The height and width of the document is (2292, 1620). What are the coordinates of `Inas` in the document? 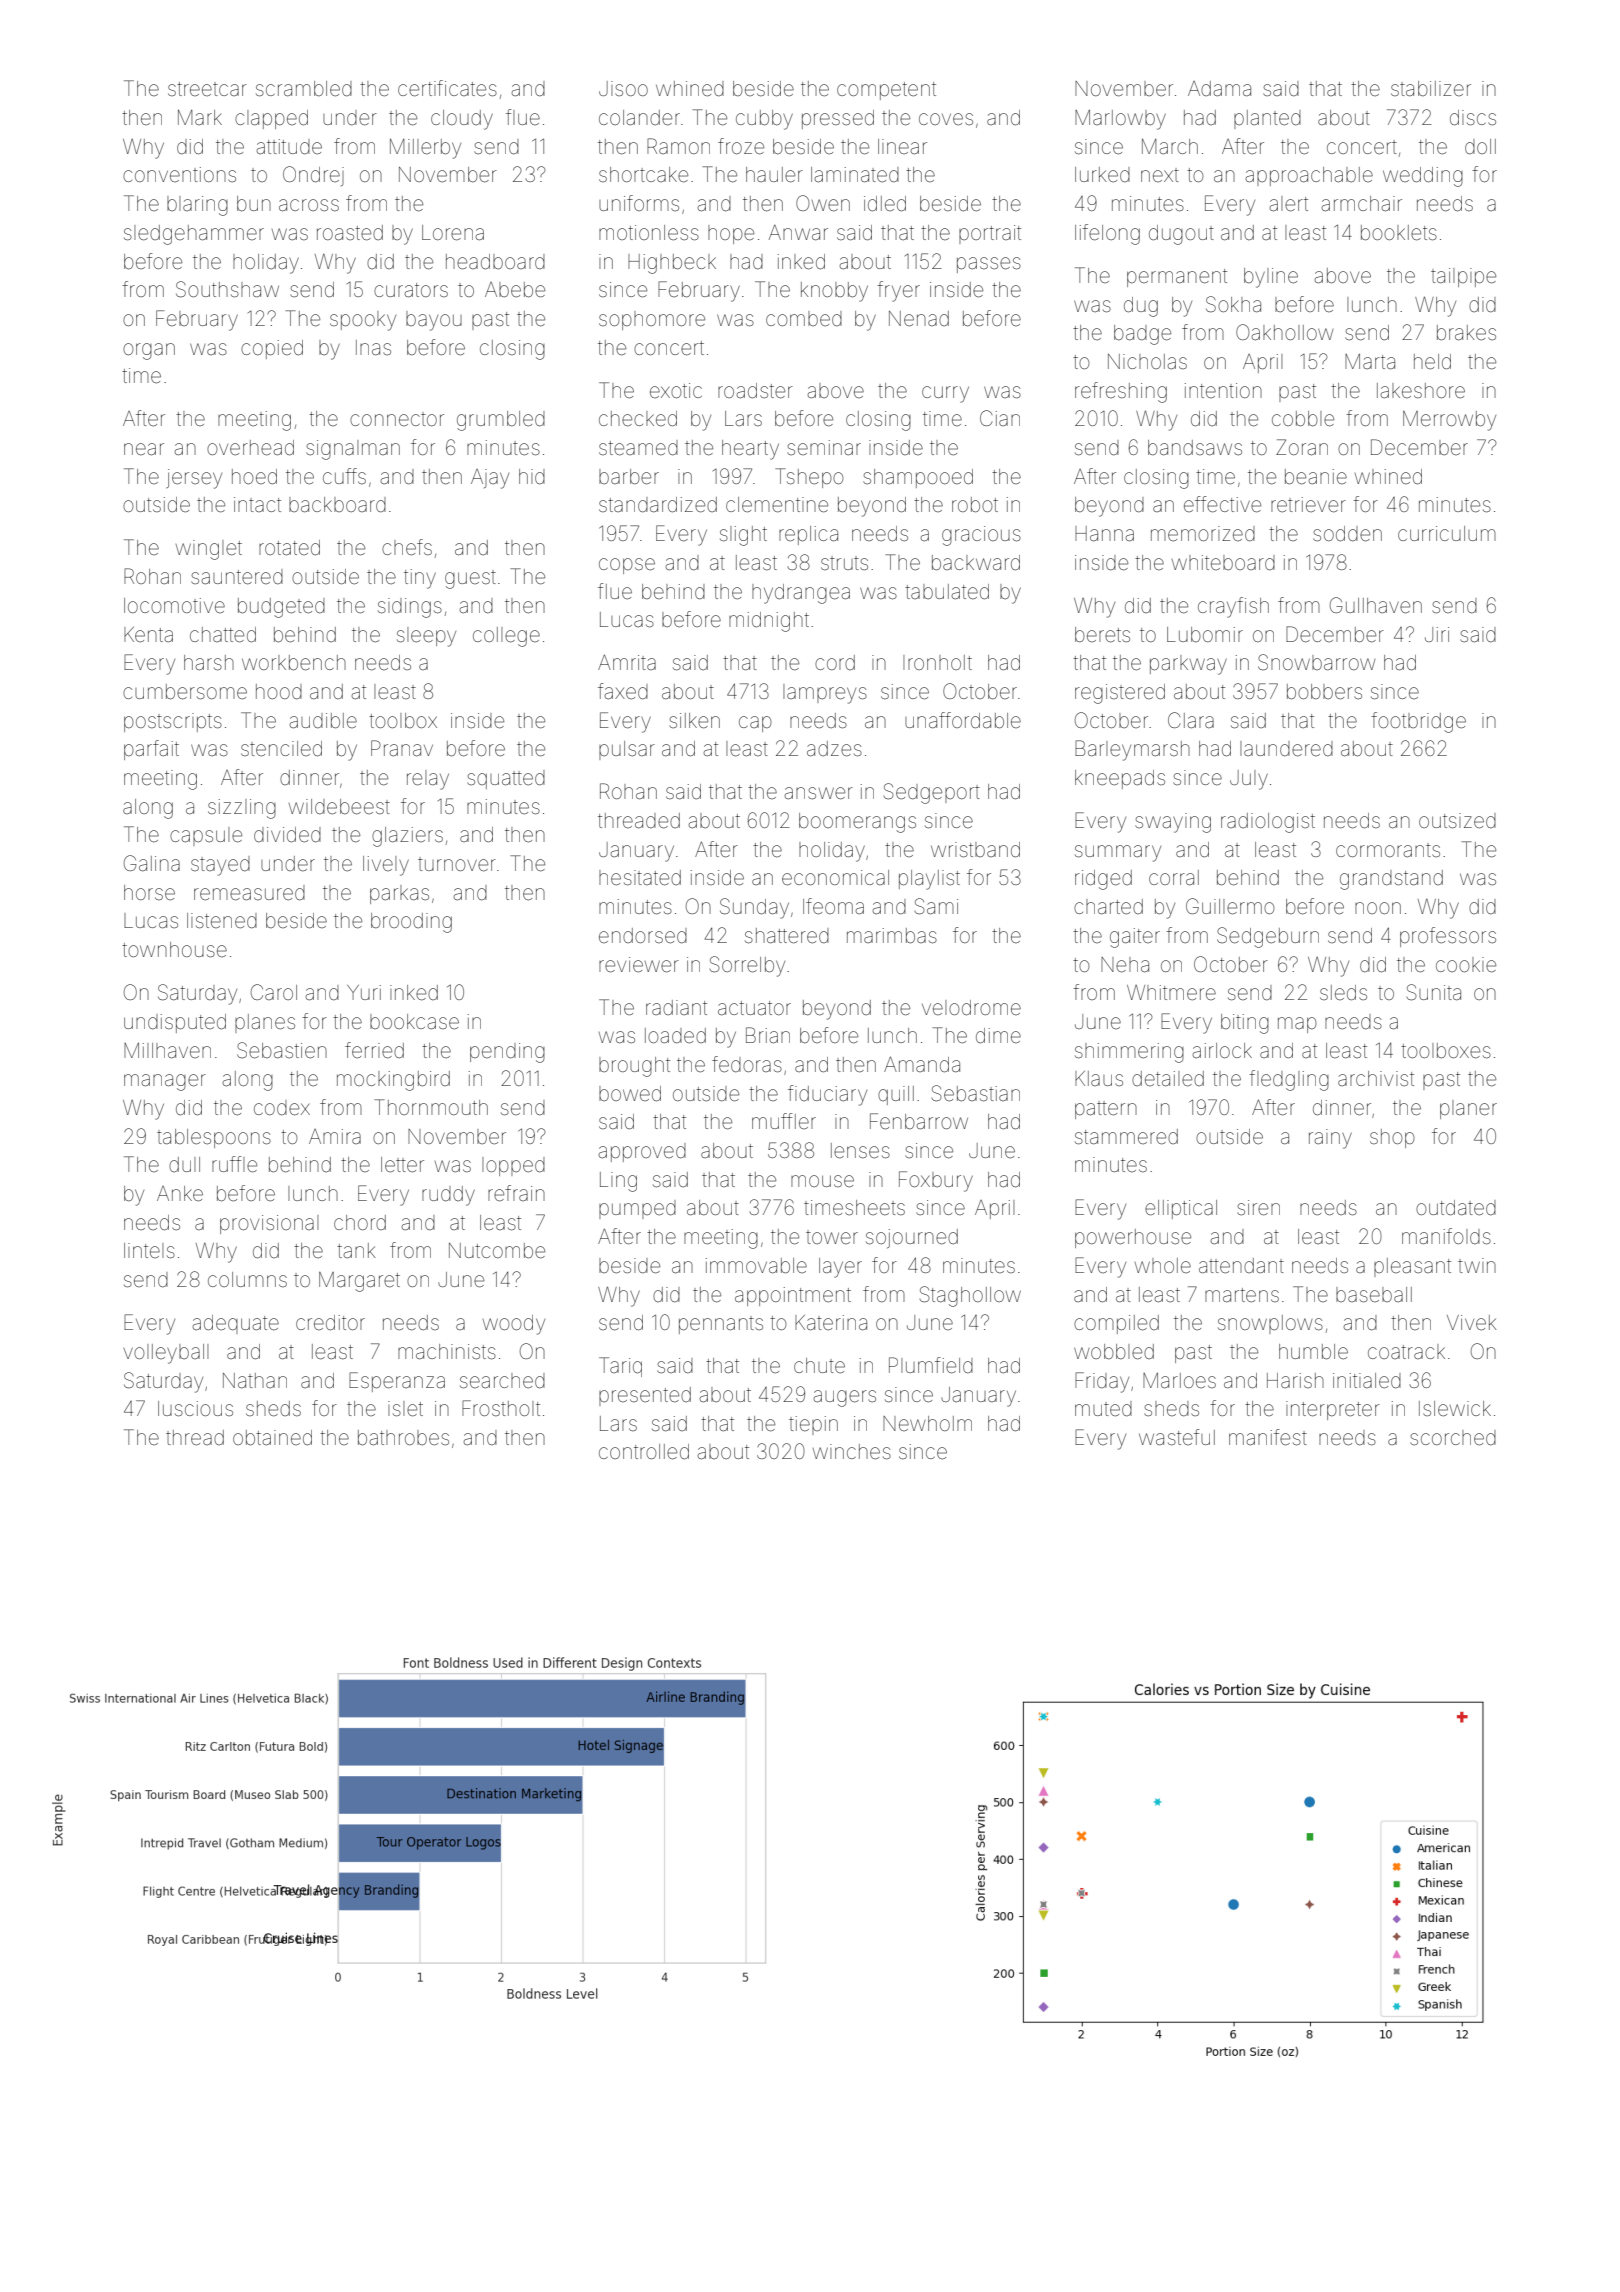 It's located at (373, 347).
